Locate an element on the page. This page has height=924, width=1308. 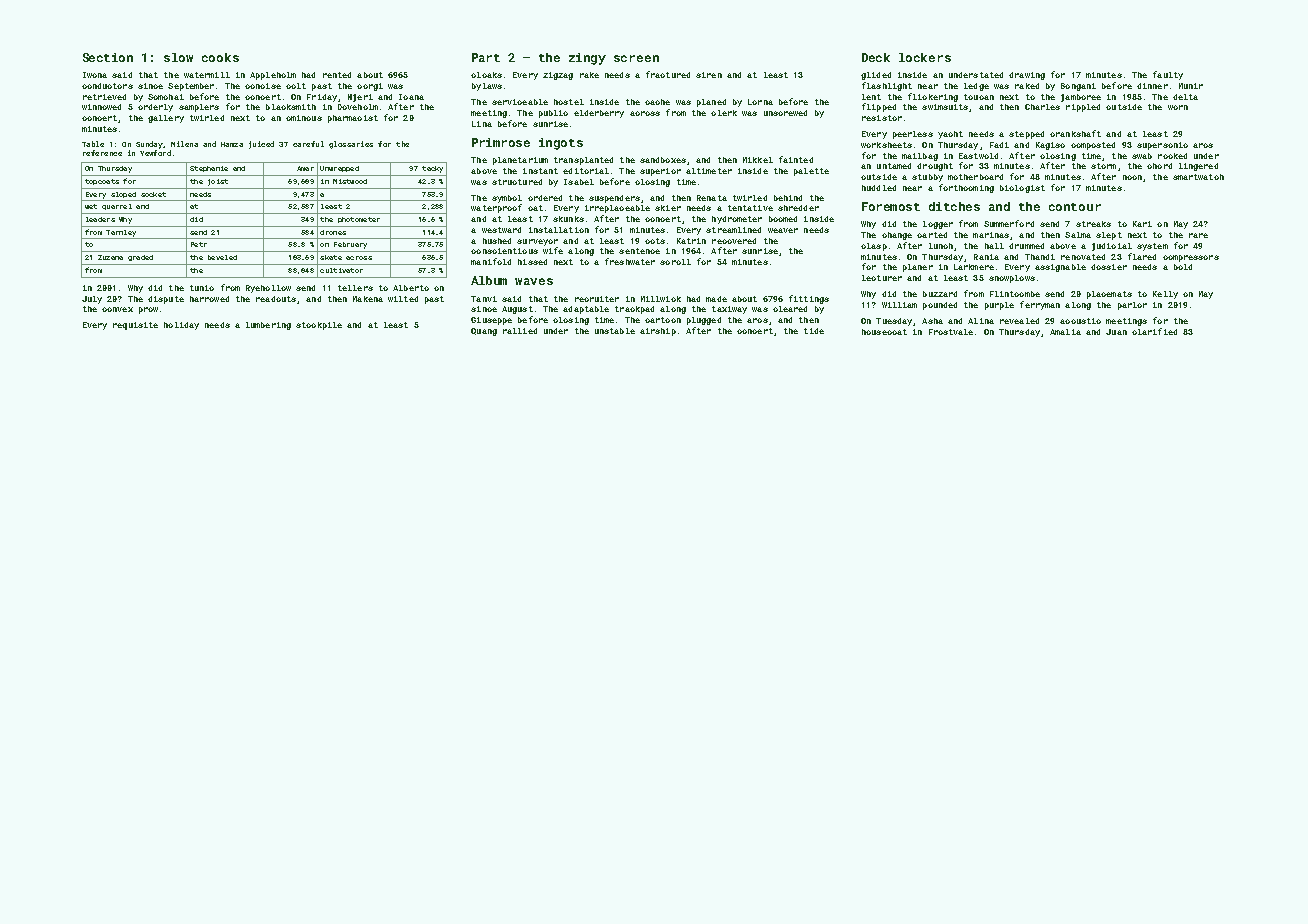
logger is located at coordinates (938, 225).
